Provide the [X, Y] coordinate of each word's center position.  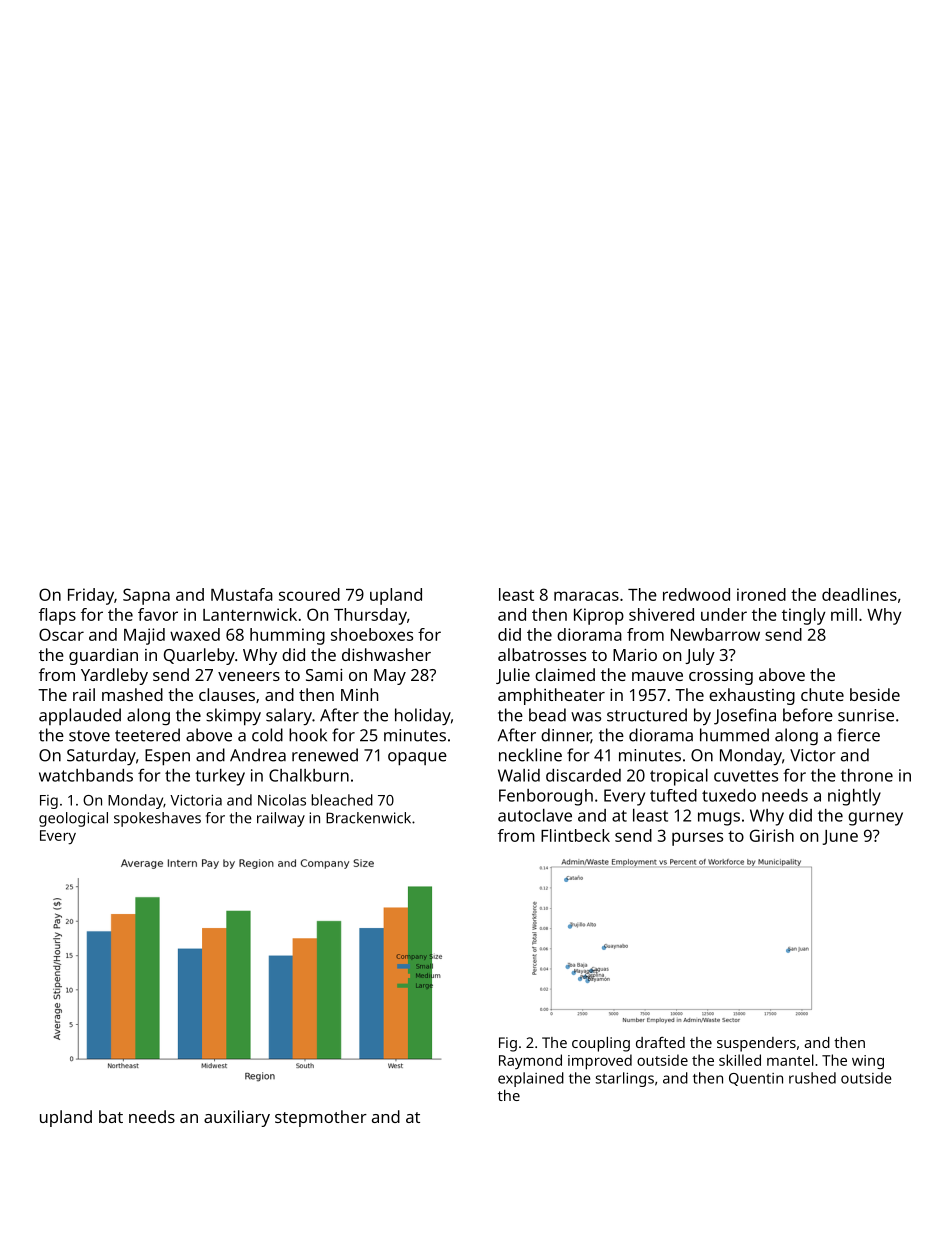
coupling [601, 1044]
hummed [734, 735]
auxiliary [237, 1118]
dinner [566, 736]
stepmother [321, 1118]
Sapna [146, 596]
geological [73, 819]
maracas [586, 596]
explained [531, 1079]
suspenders [756, 1044]
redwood [696, 594]
